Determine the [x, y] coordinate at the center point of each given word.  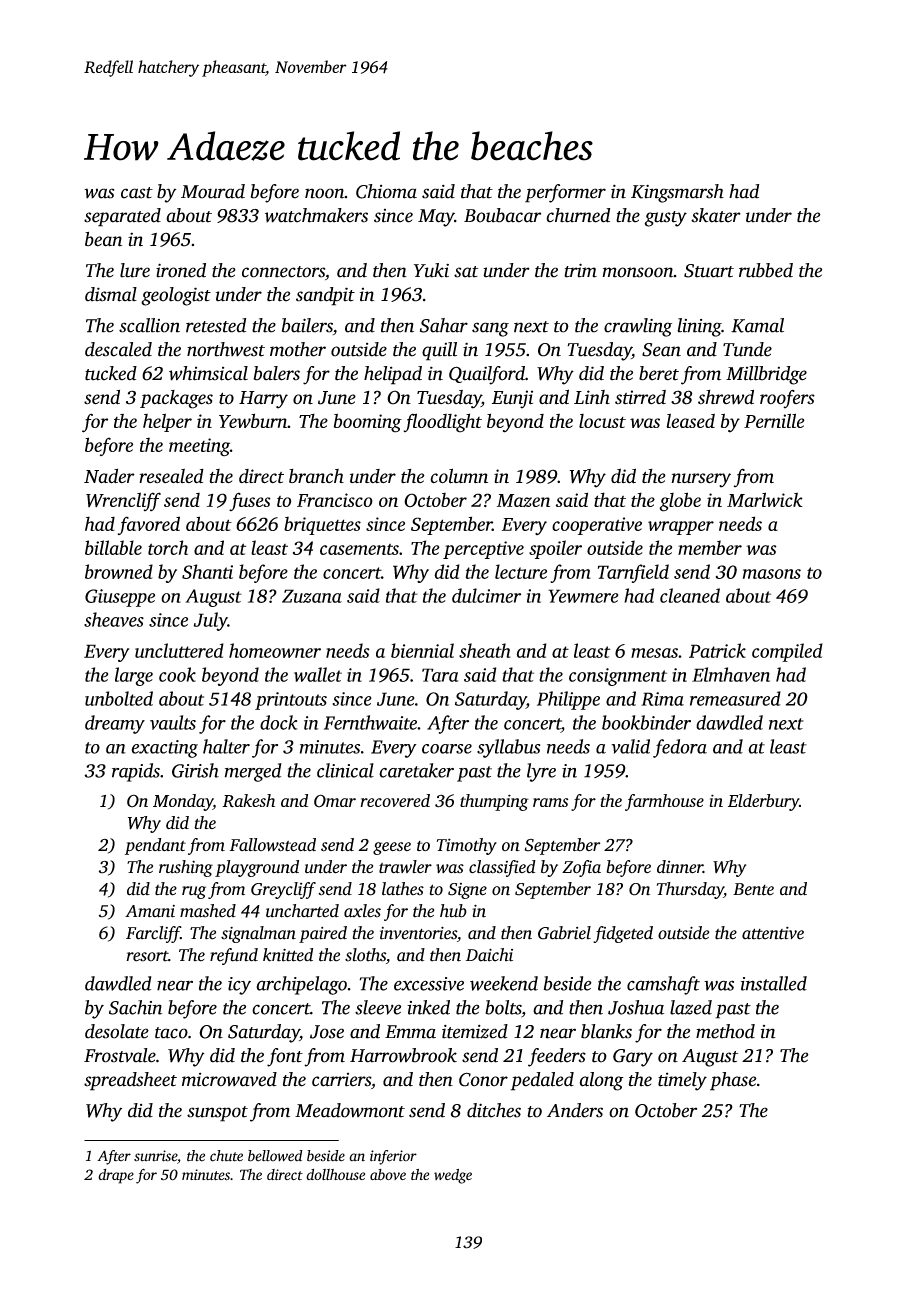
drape [116, 1176]
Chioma [386, 191]
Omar [335, 801]
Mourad [213, 191]
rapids [136, 772]
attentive [773, 933]
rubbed [766, 270]
